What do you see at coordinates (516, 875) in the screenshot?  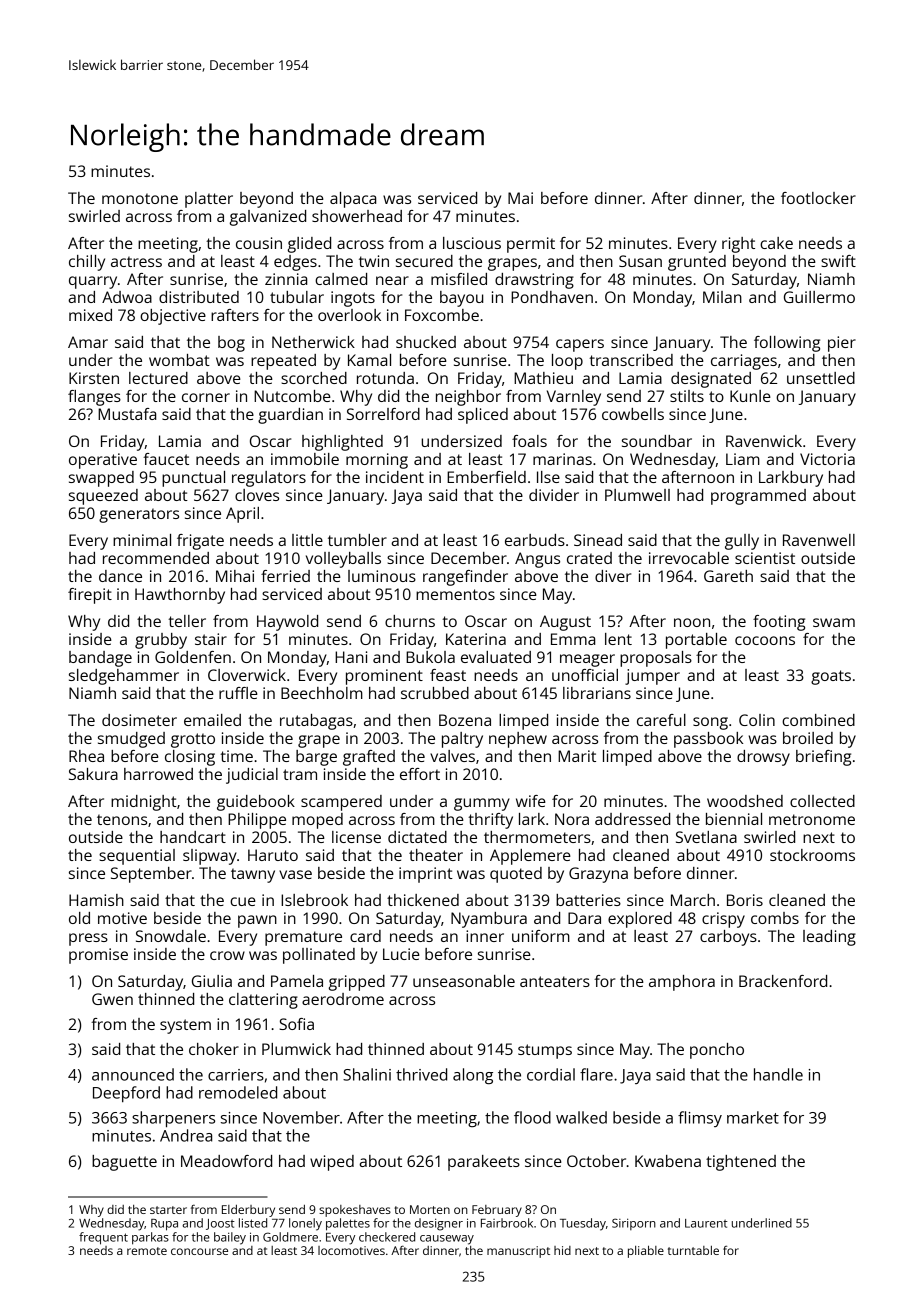 I see `quoted` at bounding box center [516, 875].
